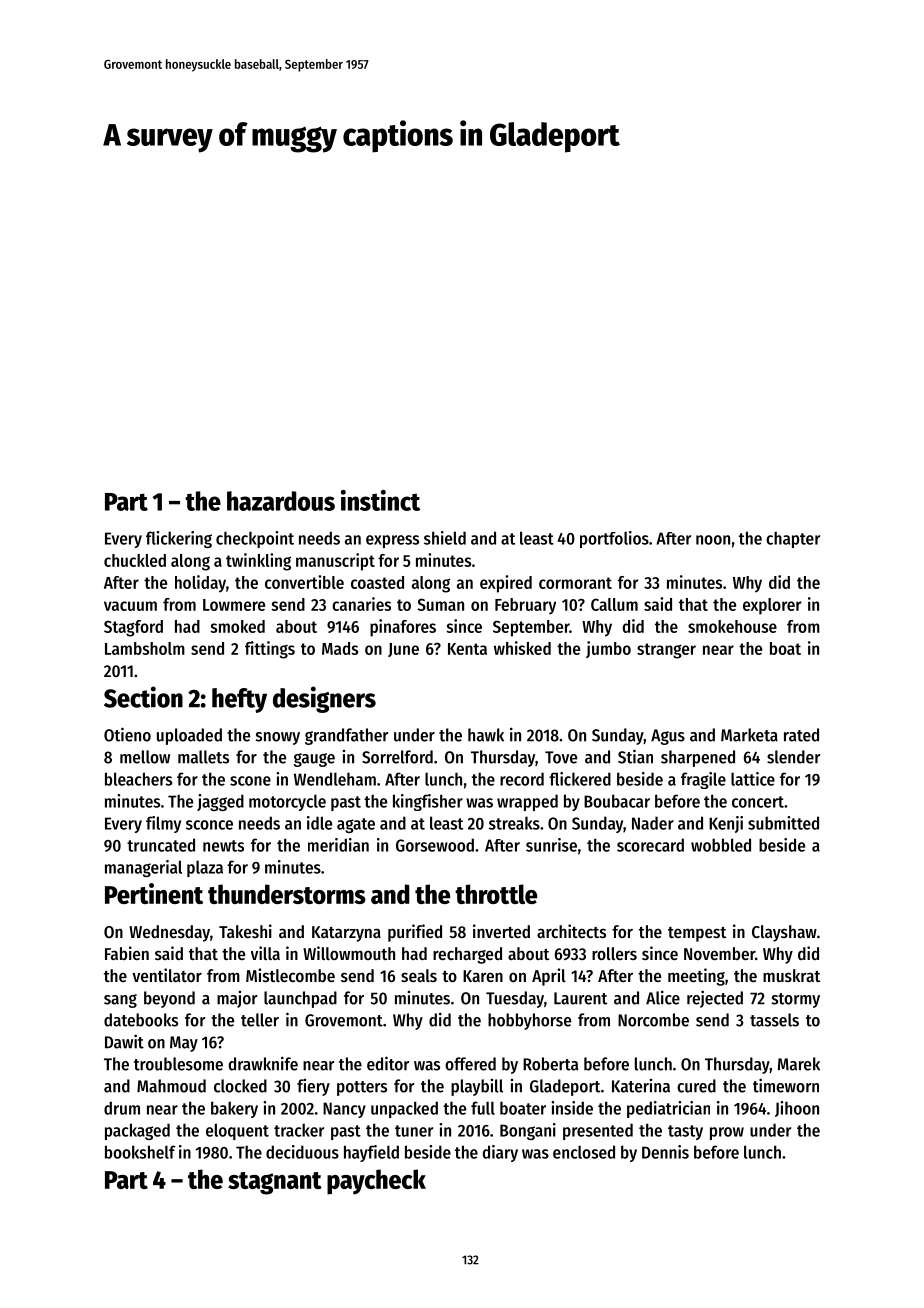 This page has height=1308, width=924. What do you see at coordinates (666, 651) in the page?
I see `stranger` at bounding box center [666, 651].
